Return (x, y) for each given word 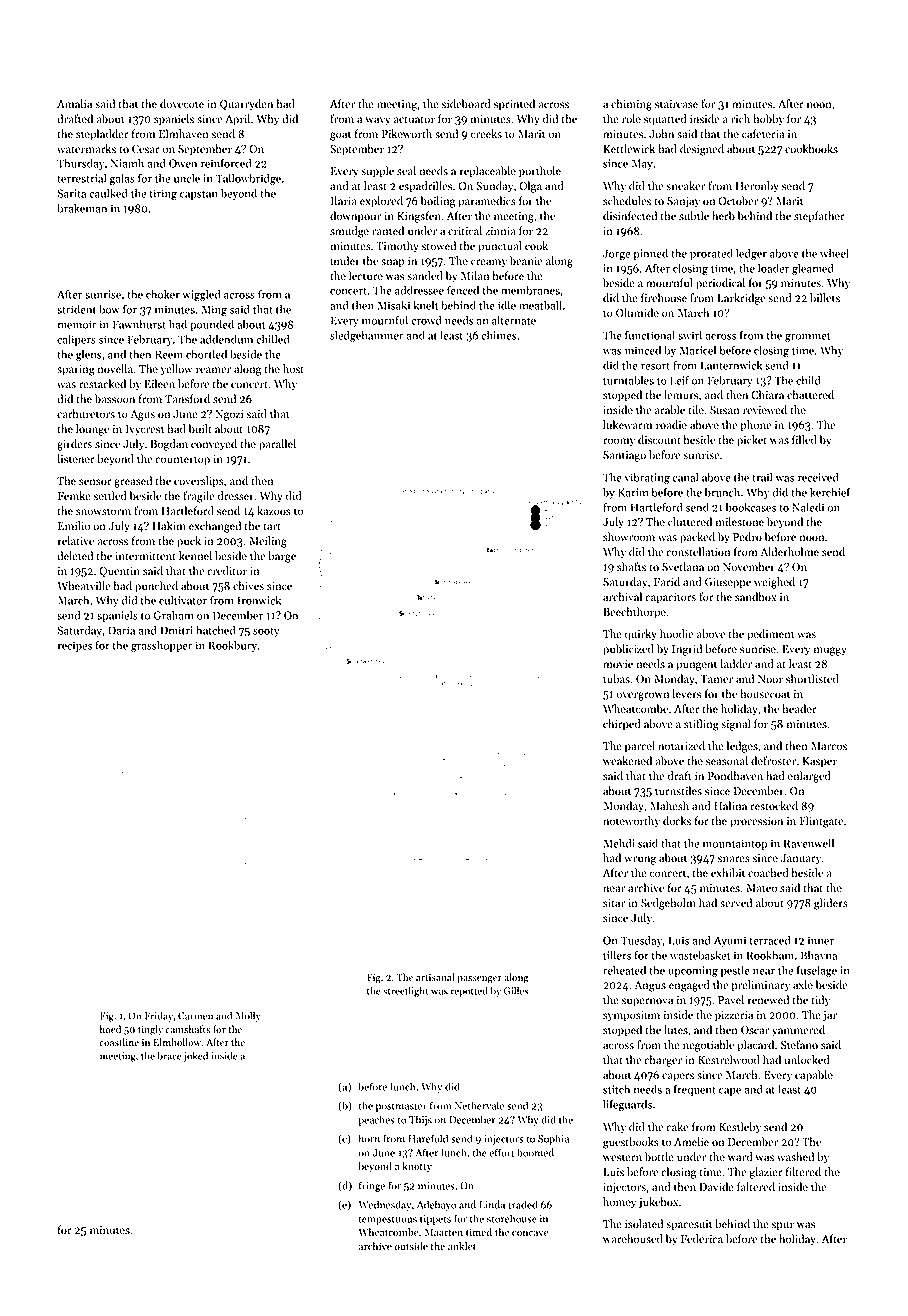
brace (169, 1055)
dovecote (182, 104)
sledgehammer (367, 336)
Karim (633, 492)
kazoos (274, 511)
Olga (530, 187)
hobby (768, 120)
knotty (417, 1167)
